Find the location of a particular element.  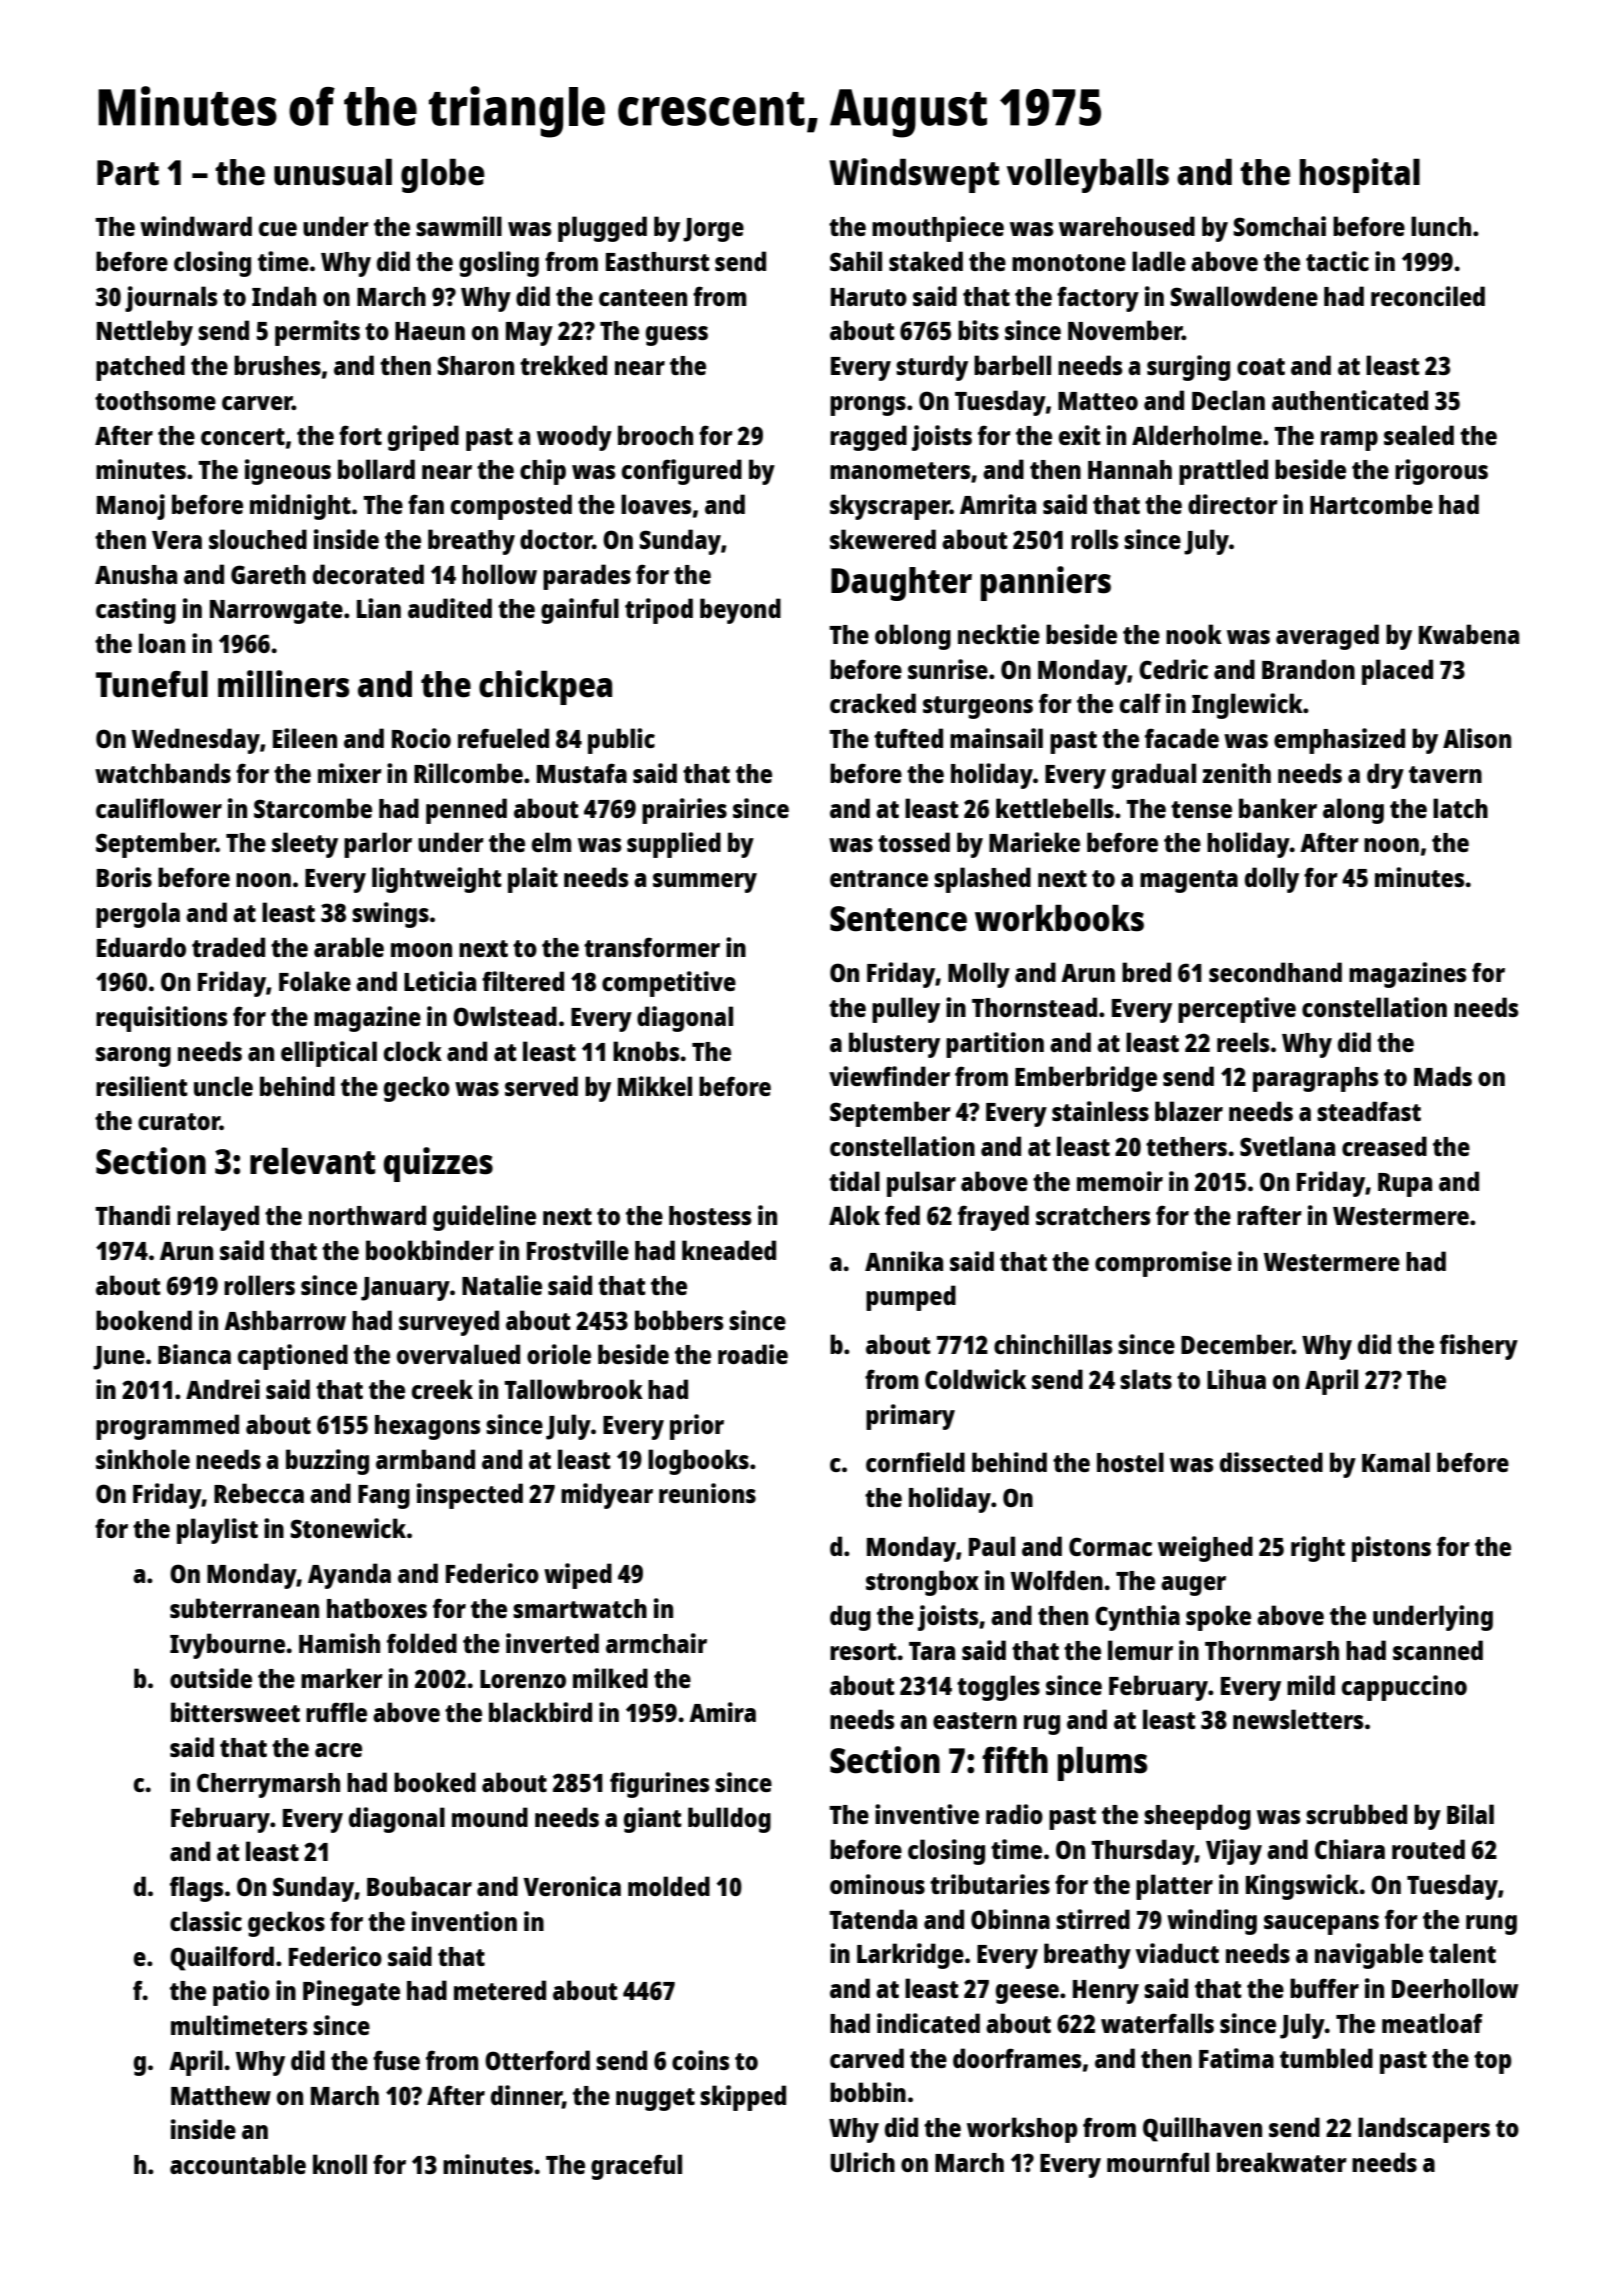

Anusha is located at coordinates (136, 574).
